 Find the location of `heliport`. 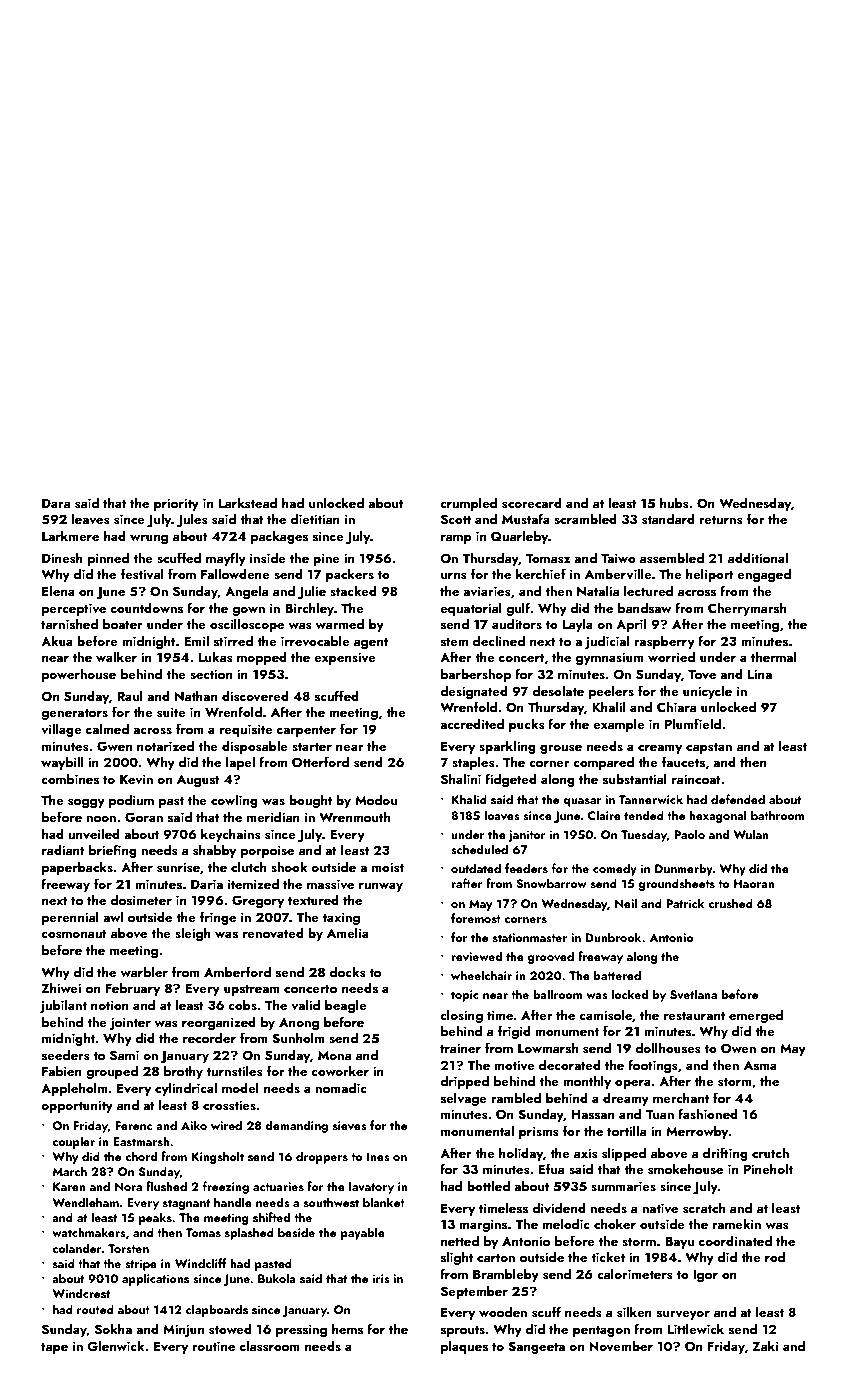

heliport is located at coordinates (710, 575).
